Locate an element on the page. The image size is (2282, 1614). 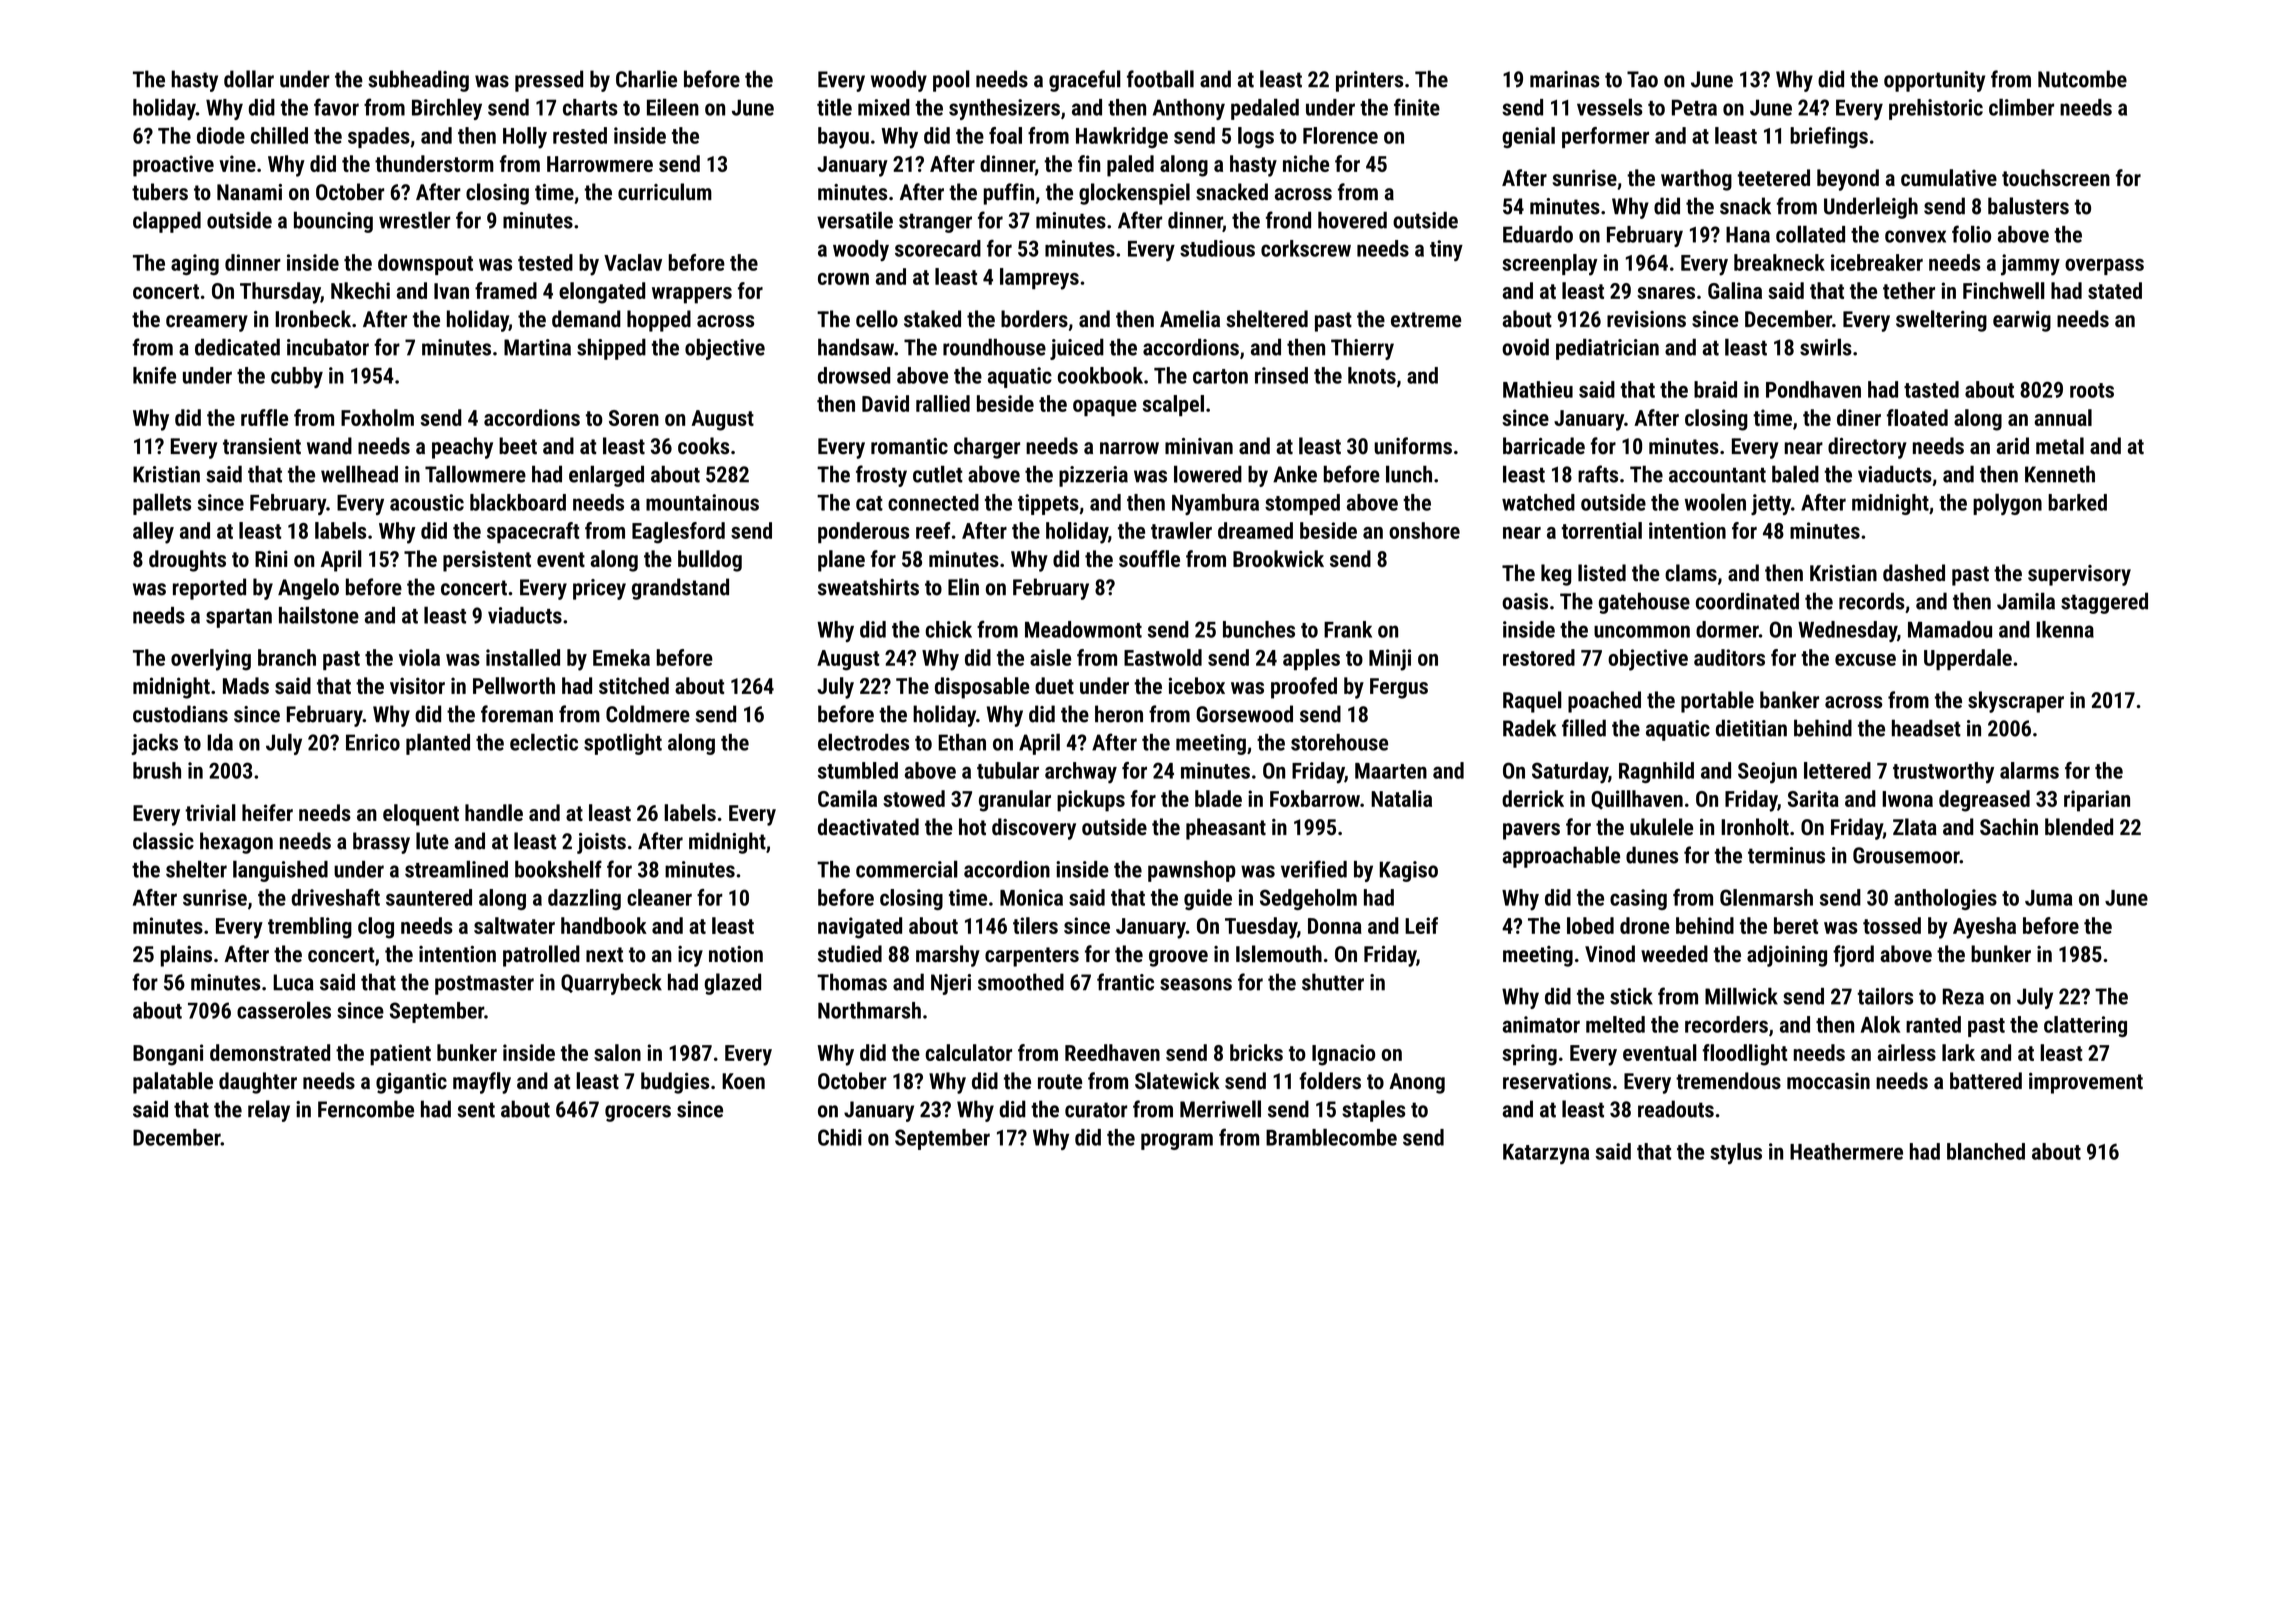
Ferncombe is located at coordinates (366, 1109).
